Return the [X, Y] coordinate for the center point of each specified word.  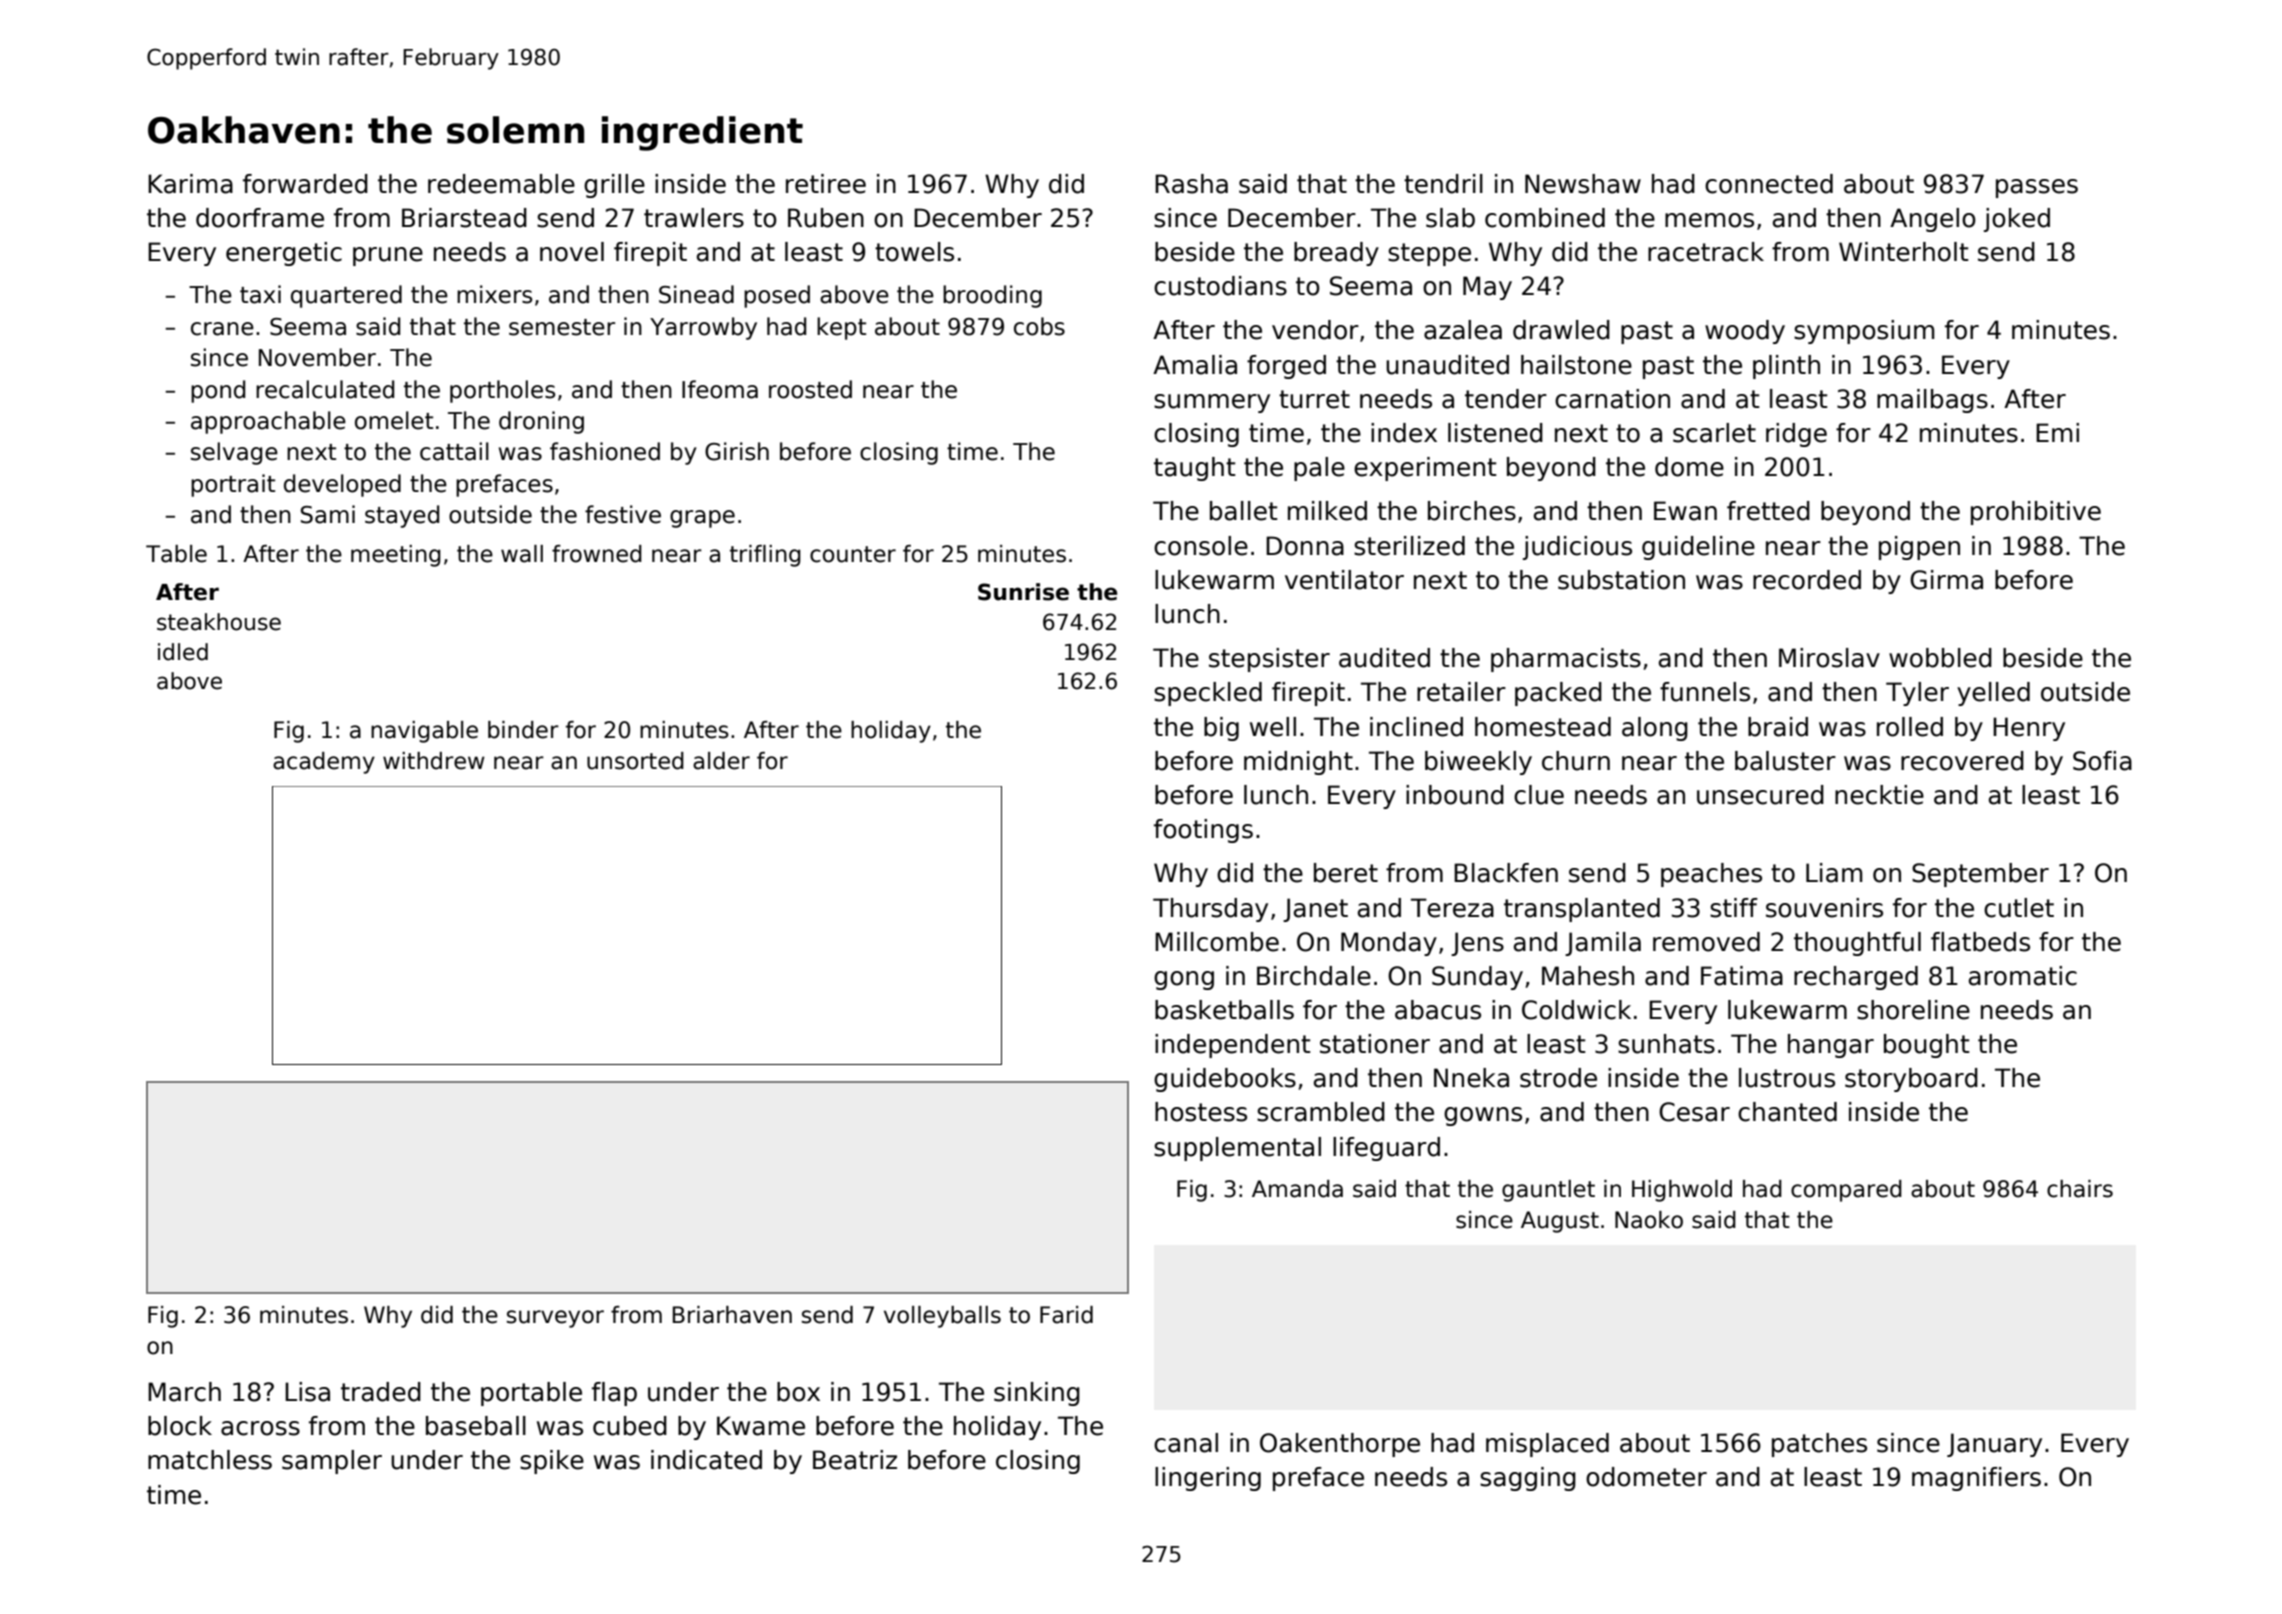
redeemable [501, 184]
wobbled [1940, 658]
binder [523, 730]
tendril [1443, 184]
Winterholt [1904, 252]
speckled [1208, 694]
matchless [210, 1460]
